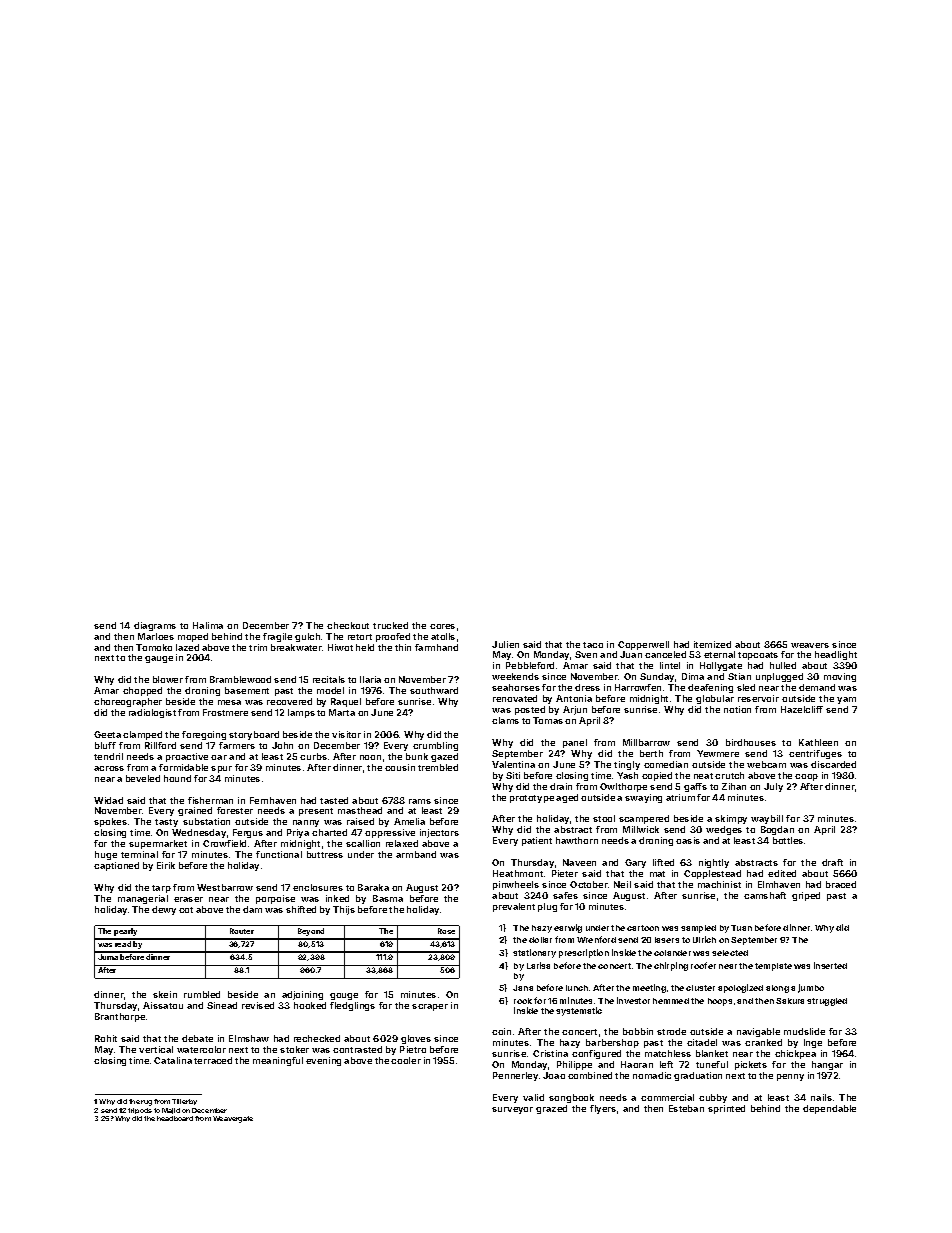  I want to click on Amelia, so click(409, 821).
